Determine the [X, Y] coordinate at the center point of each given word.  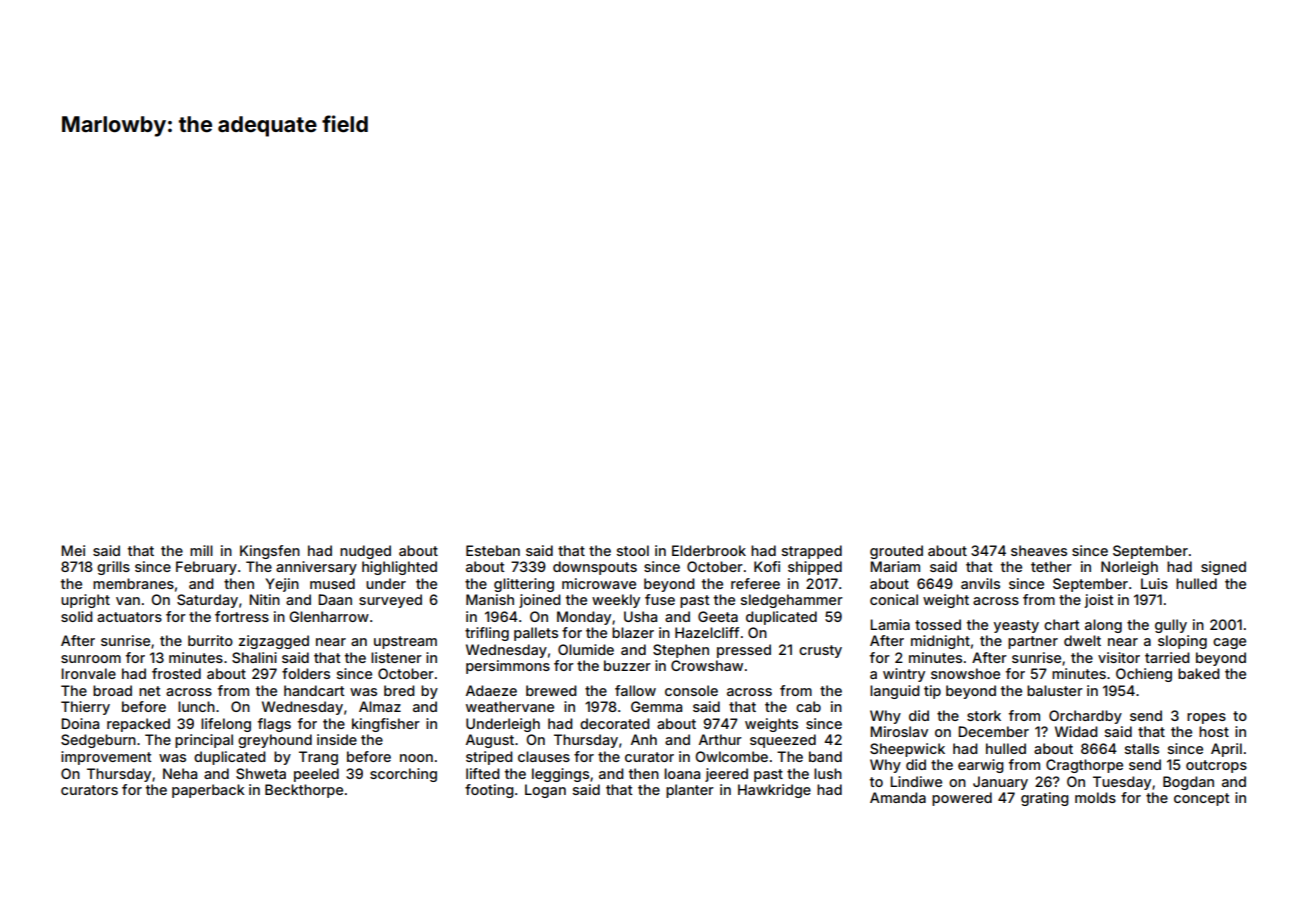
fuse [660, 599]
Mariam [895, 566]
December [993, 731]
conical [894, 599]
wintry [904, 675]
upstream [405, 642]
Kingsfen [270, 552]
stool [633, 550]
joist [1099, 601]
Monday [584, 618]
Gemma [656, 706]
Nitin [264, 599]
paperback [208, 791]
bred [399, 690]
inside [337, 739]
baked [1199, 673]
